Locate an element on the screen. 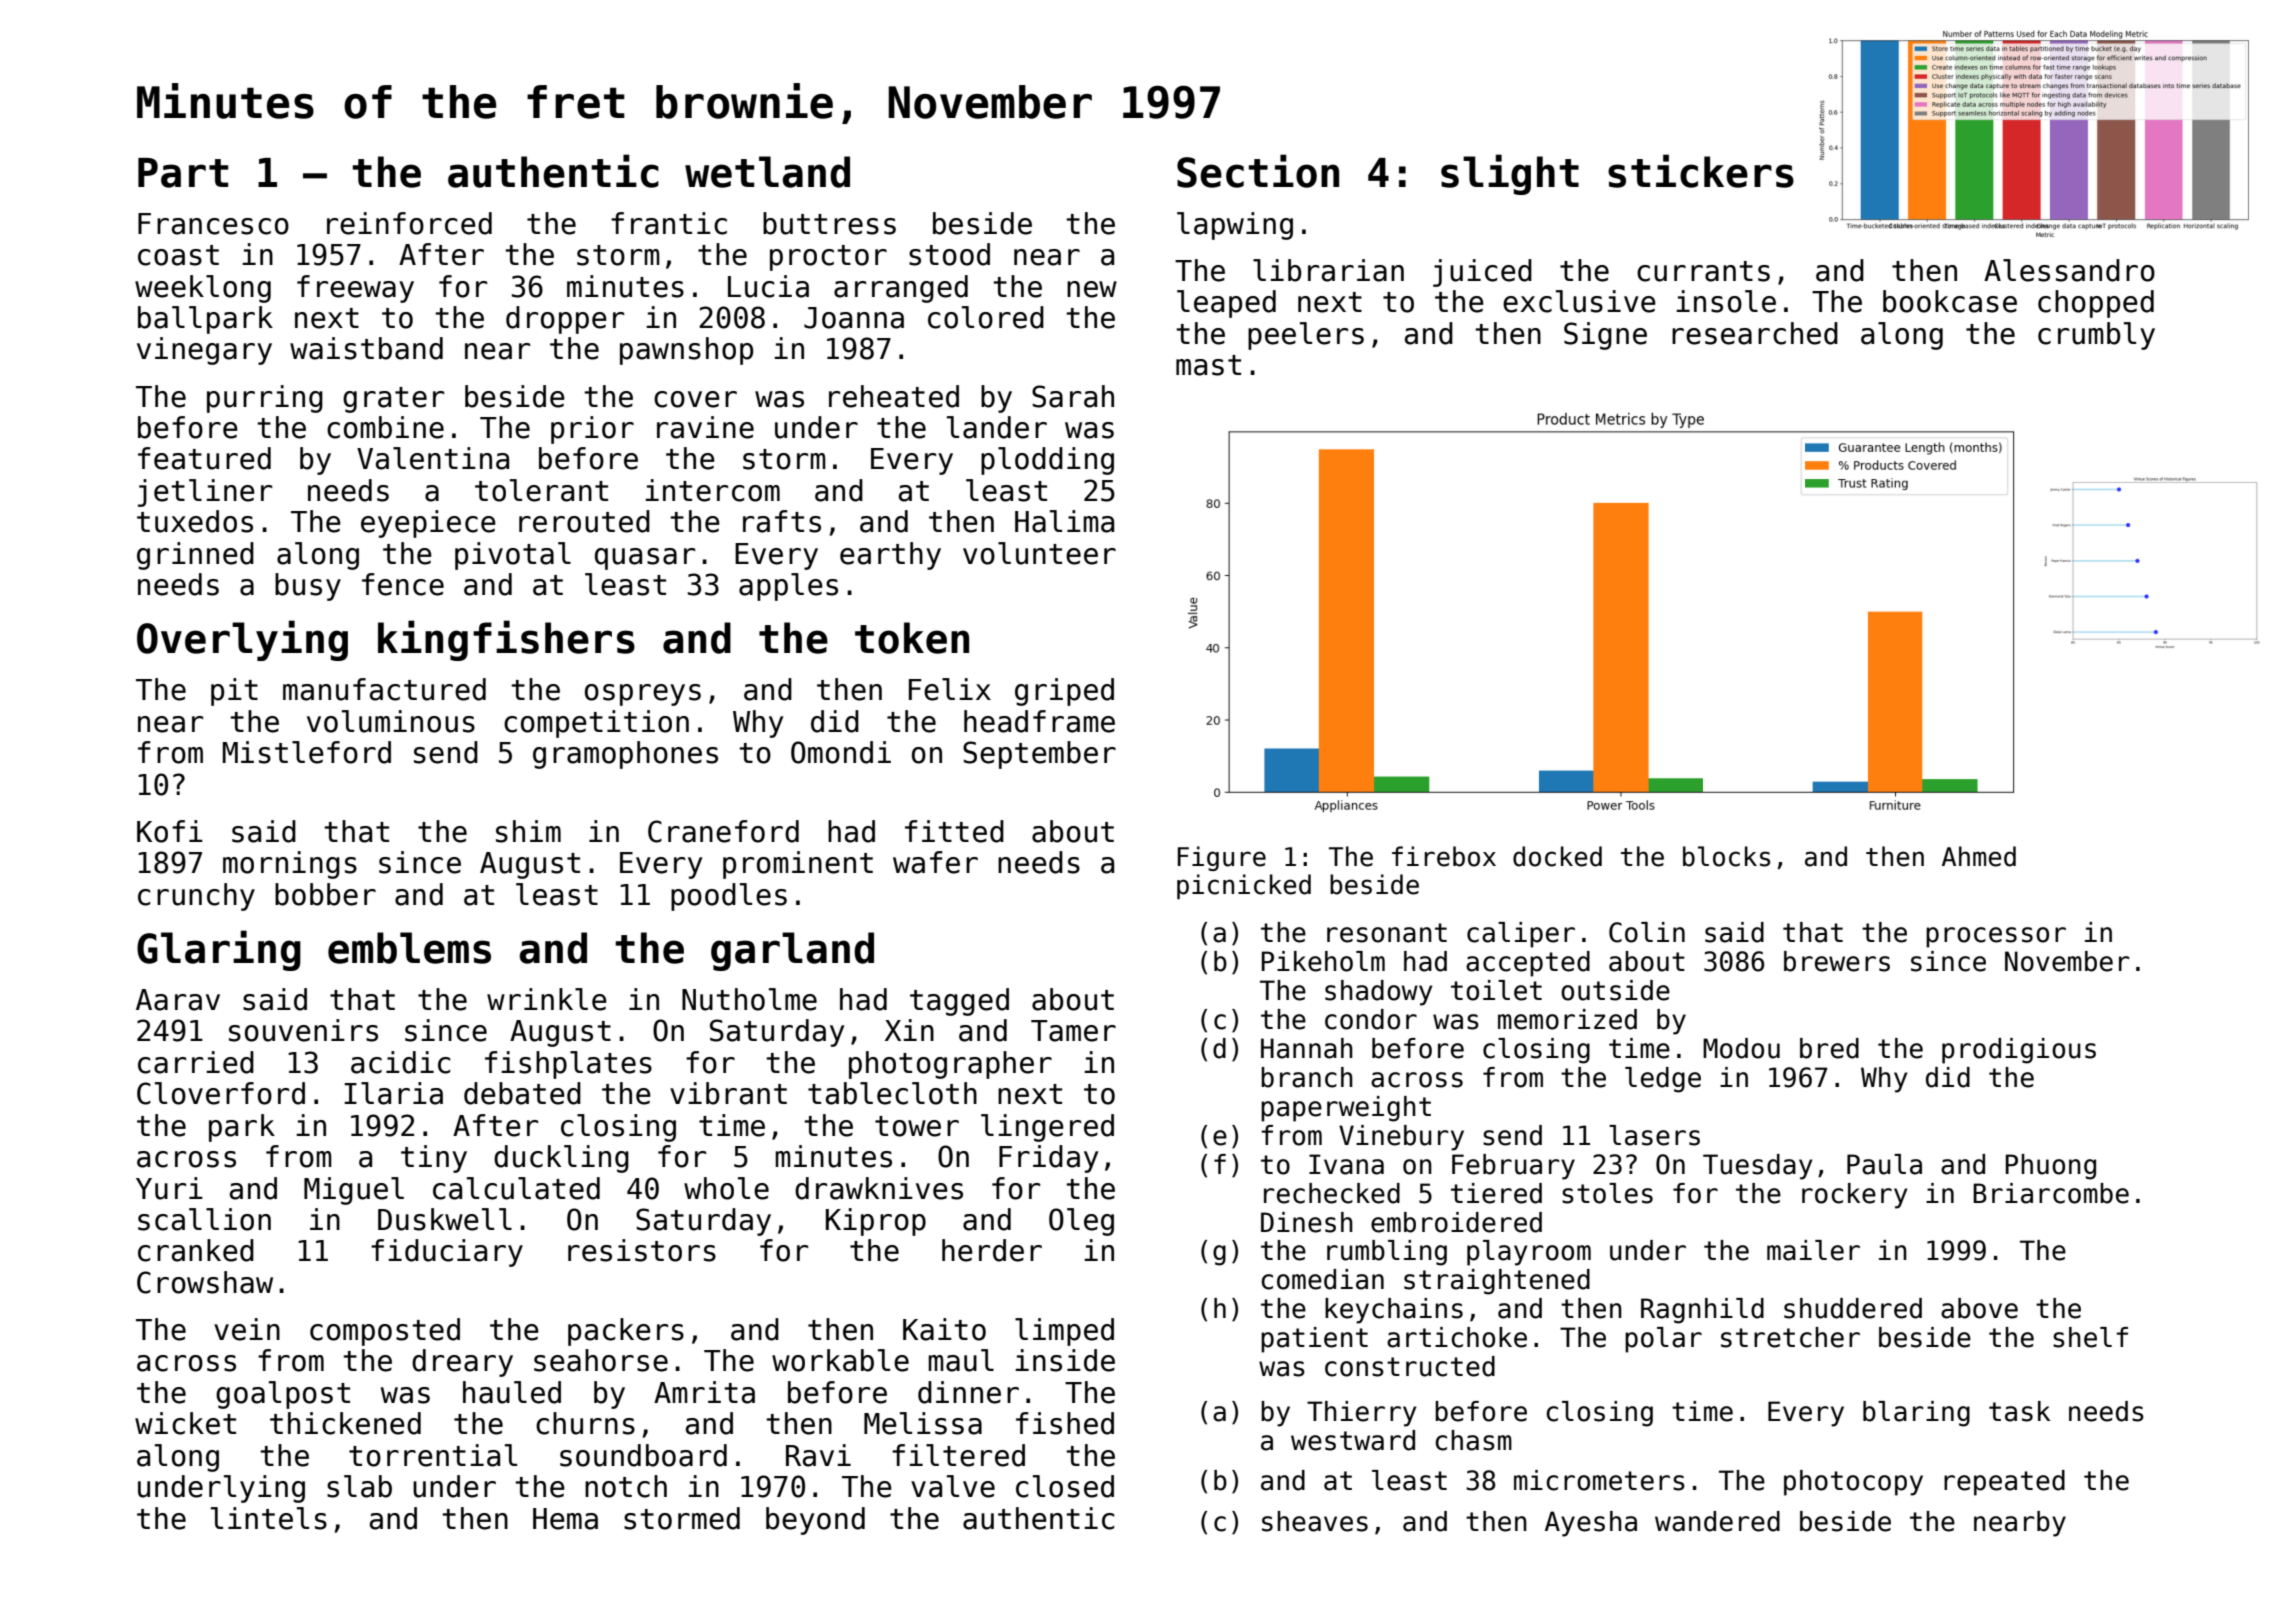  docked is located at coordinates (1557, 856).
